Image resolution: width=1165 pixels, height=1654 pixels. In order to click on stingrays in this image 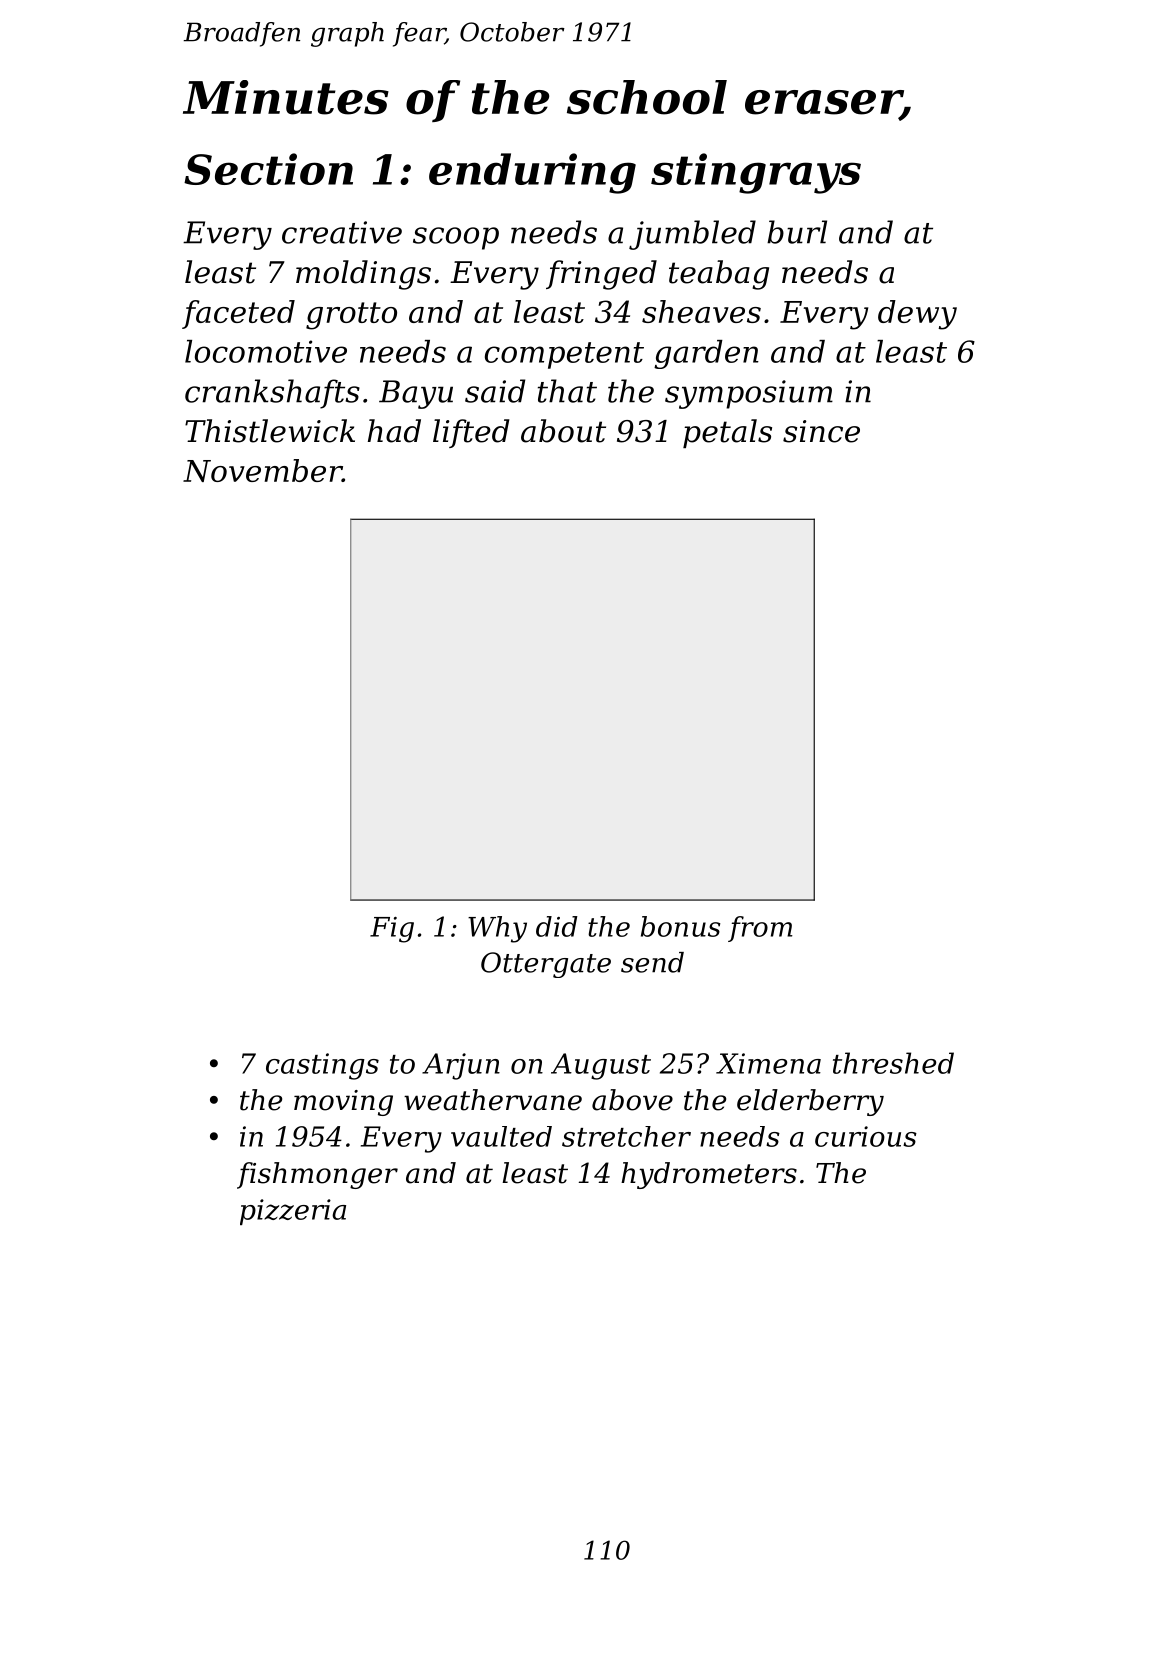, I will do `click(756, 173)`.
